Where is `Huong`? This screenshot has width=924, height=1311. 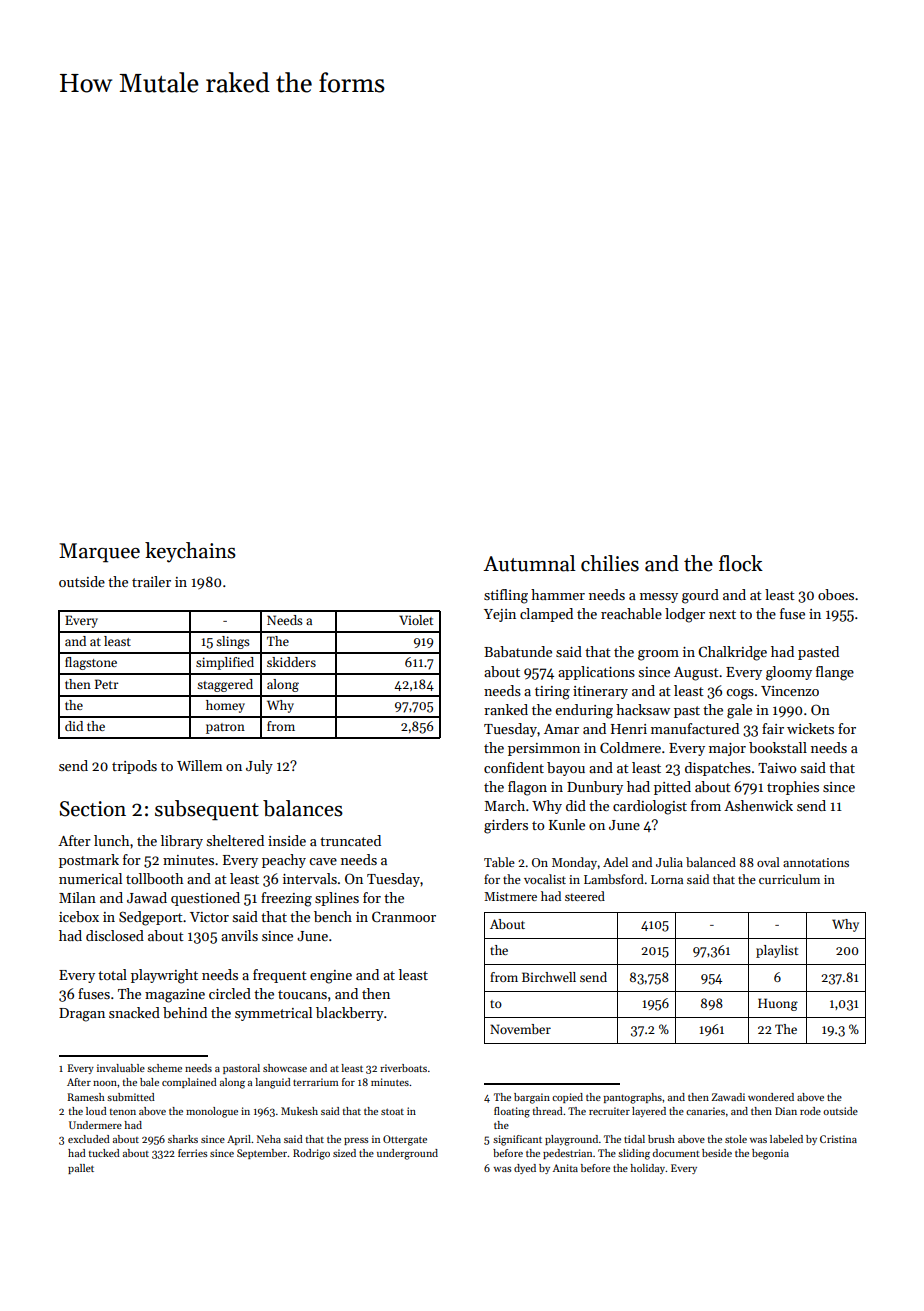
Huong is located at coordinates (778, 1004).
